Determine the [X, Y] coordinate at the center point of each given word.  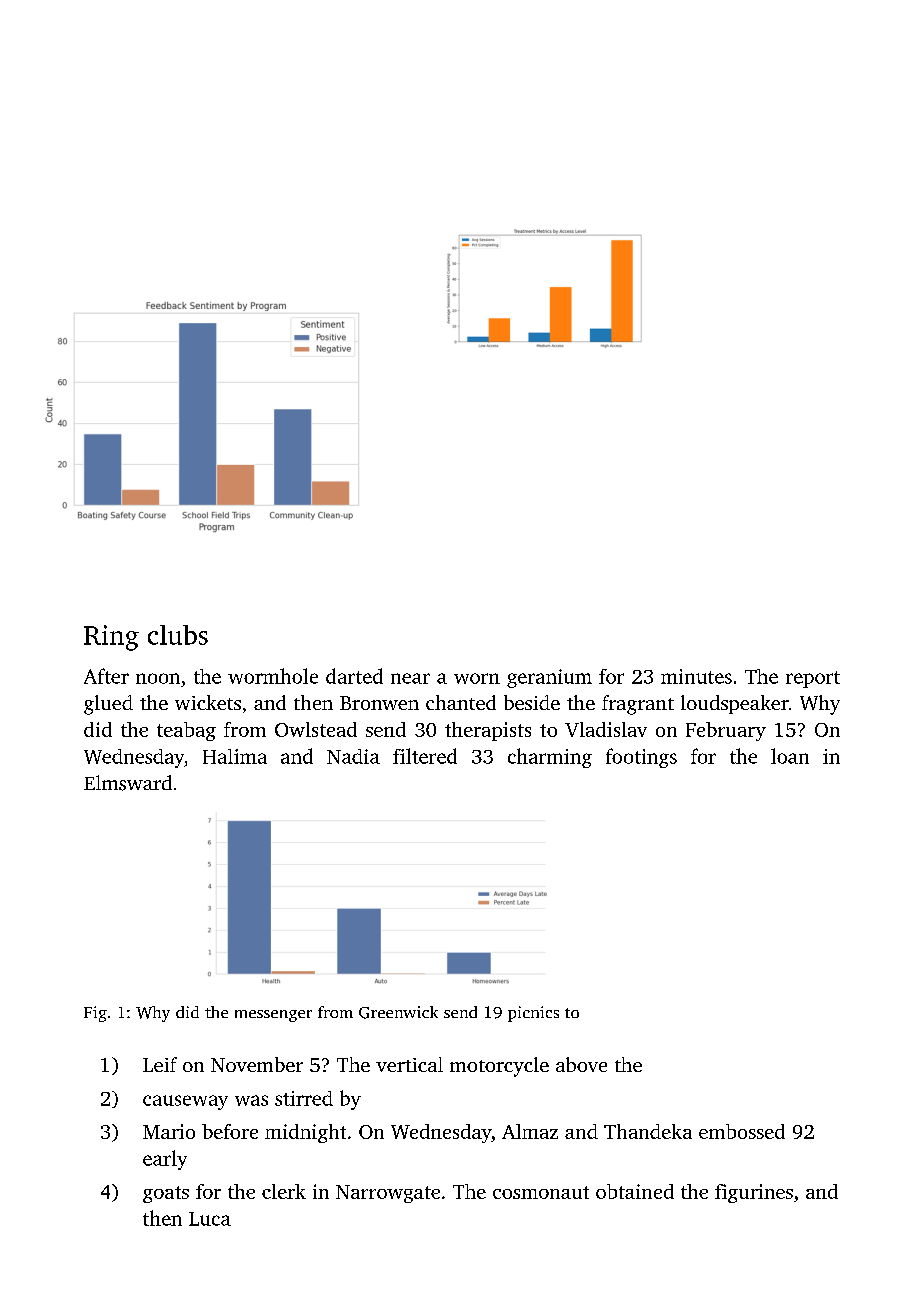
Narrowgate [388, 1194]
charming [550, 758]
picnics [533, 1014]
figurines [754, 1193]
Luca [210, 1219]
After [106, 676]
